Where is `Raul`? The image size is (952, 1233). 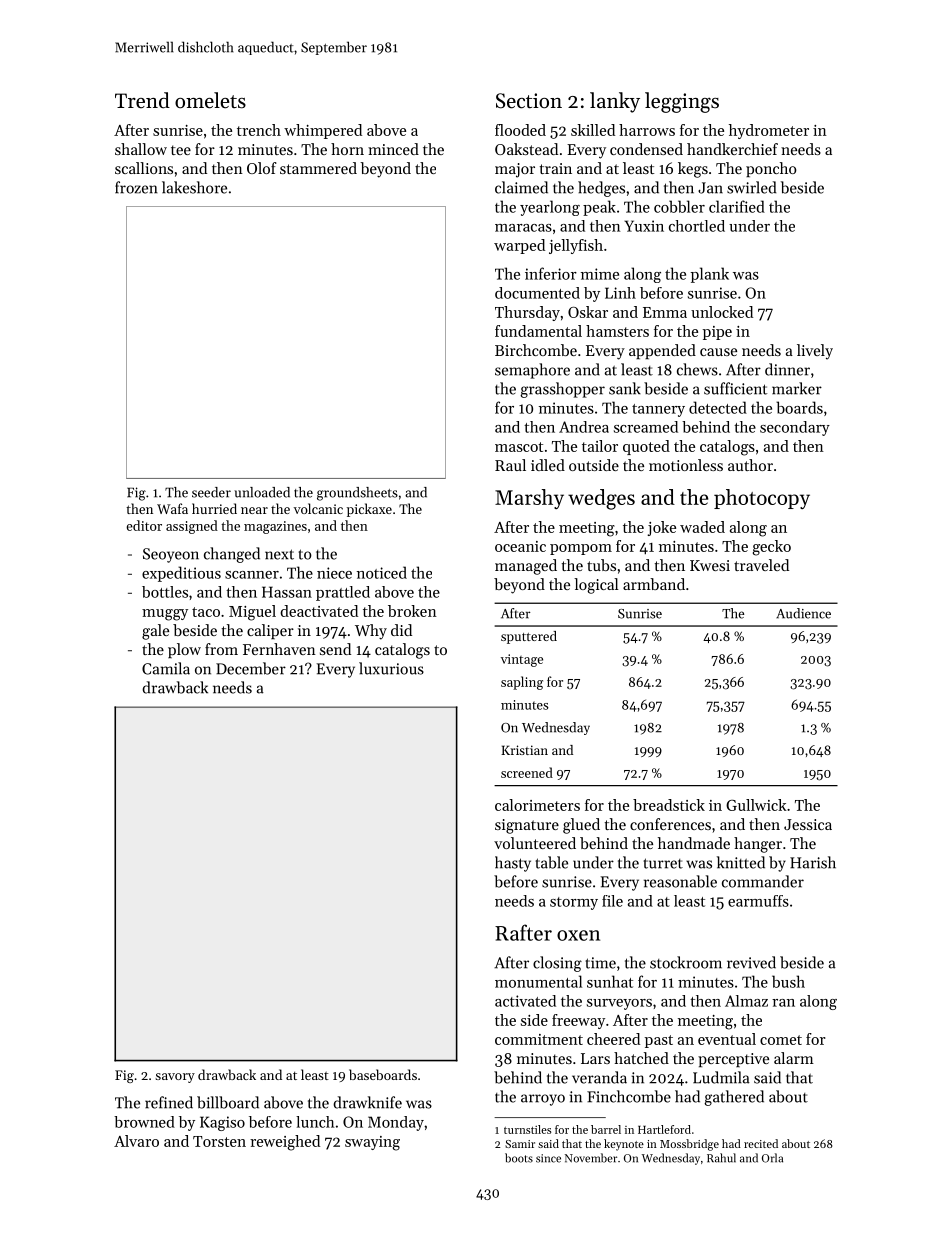 Raul is located at coordinates (510, 465).
